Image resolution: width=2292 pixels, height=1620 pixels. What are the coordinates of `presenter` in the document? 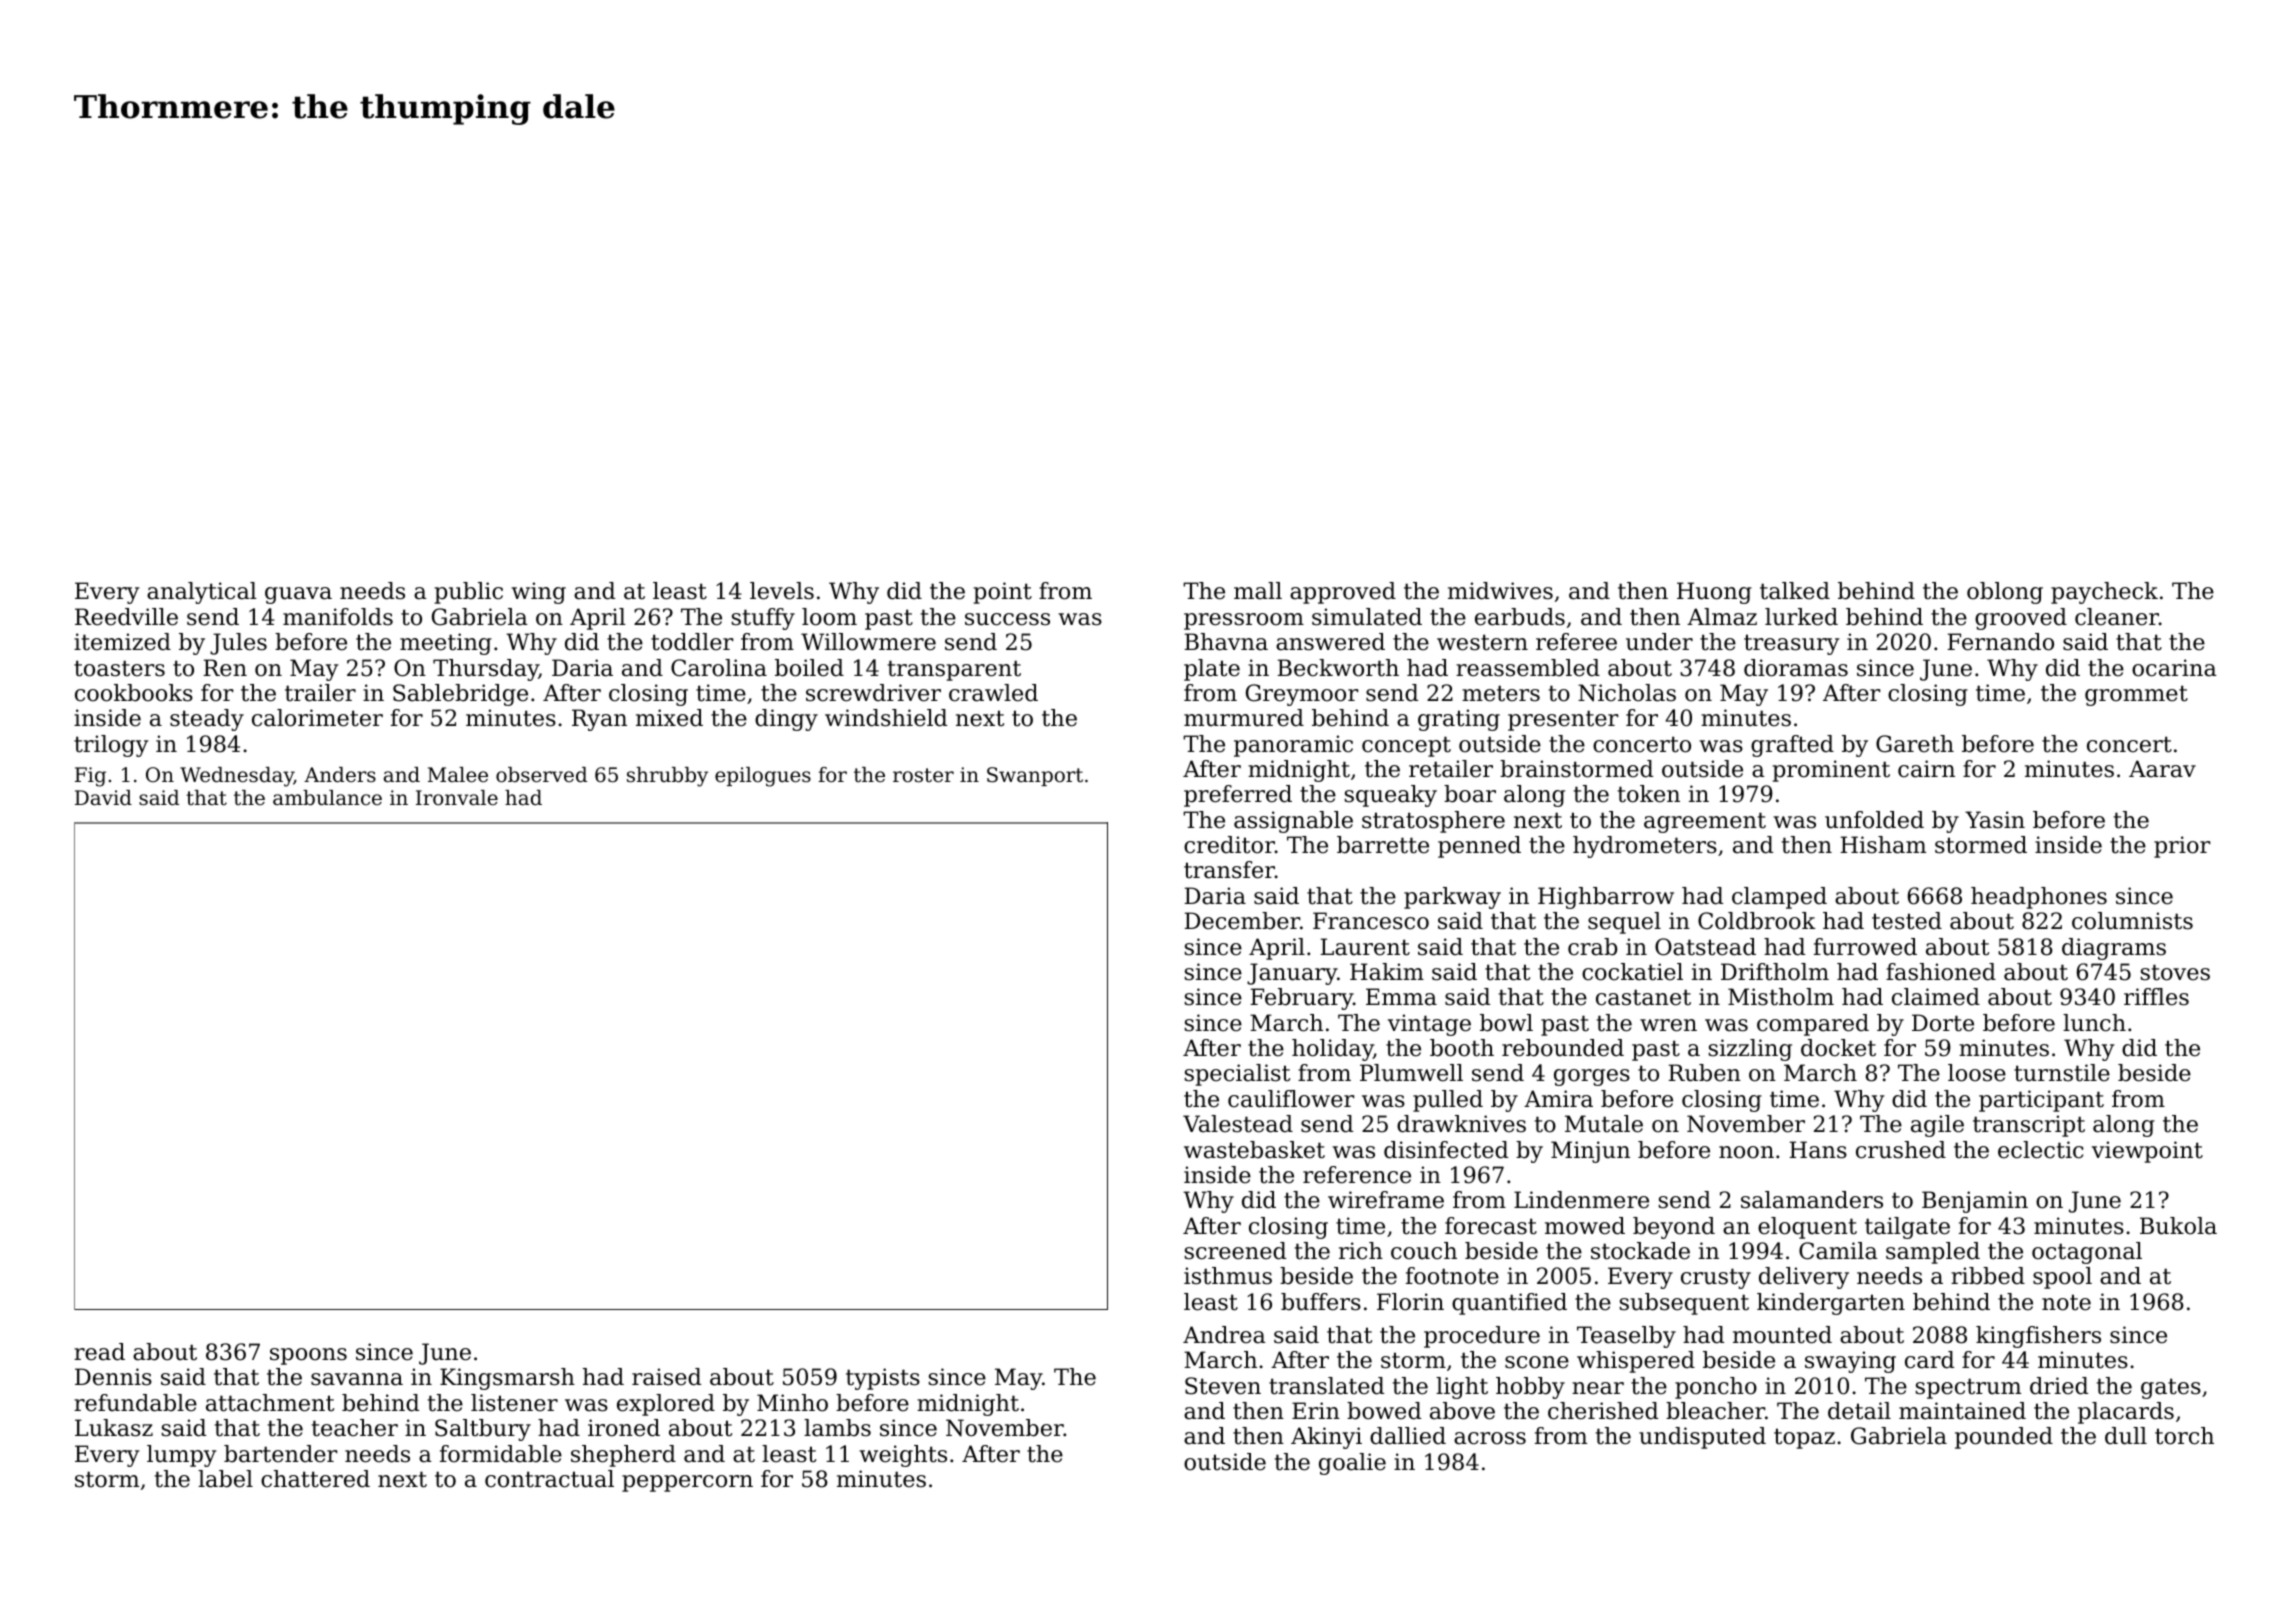 It's located at (1563, 720).
